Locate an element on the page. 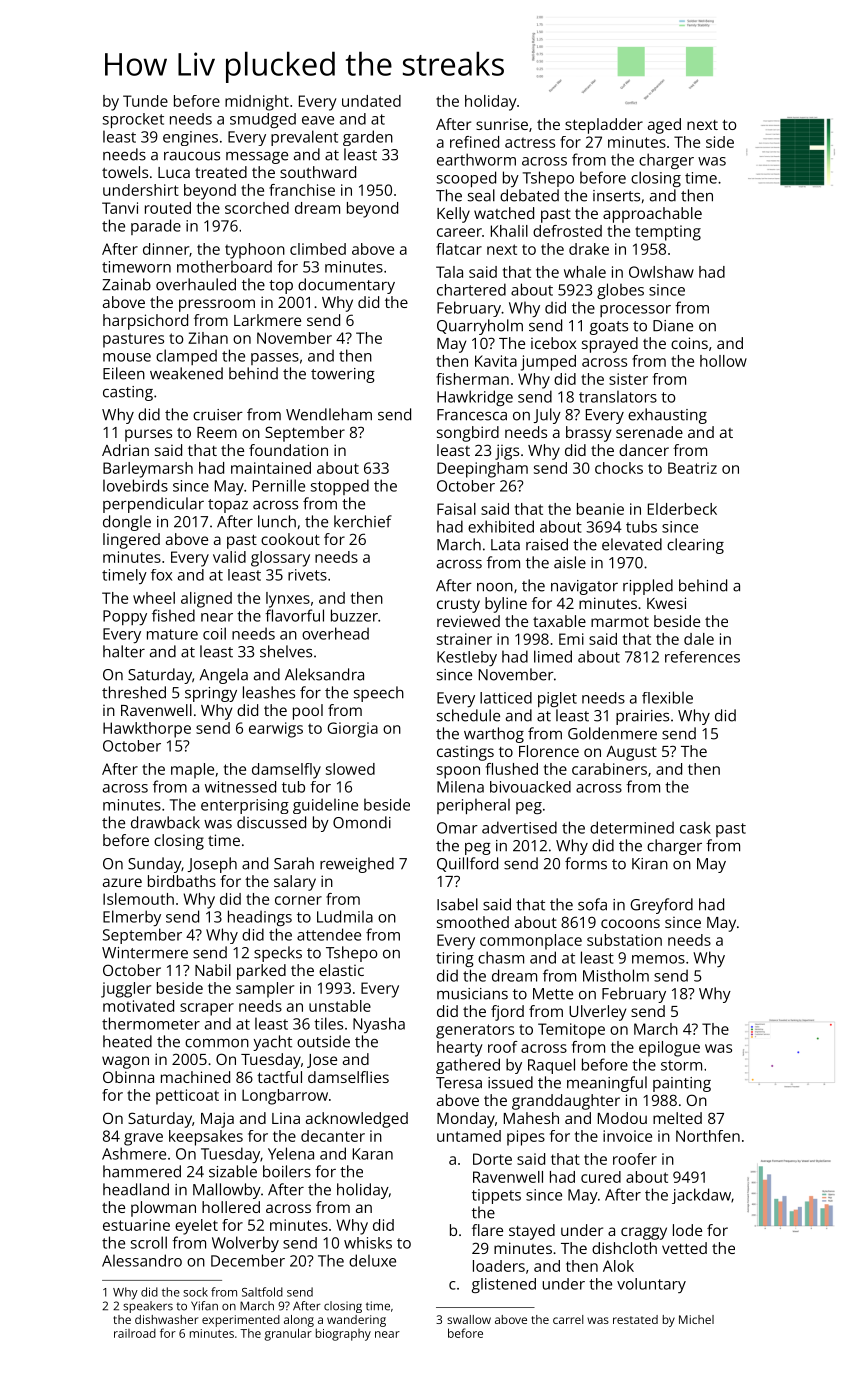  Tunde is located at coordinates (145, 101).
